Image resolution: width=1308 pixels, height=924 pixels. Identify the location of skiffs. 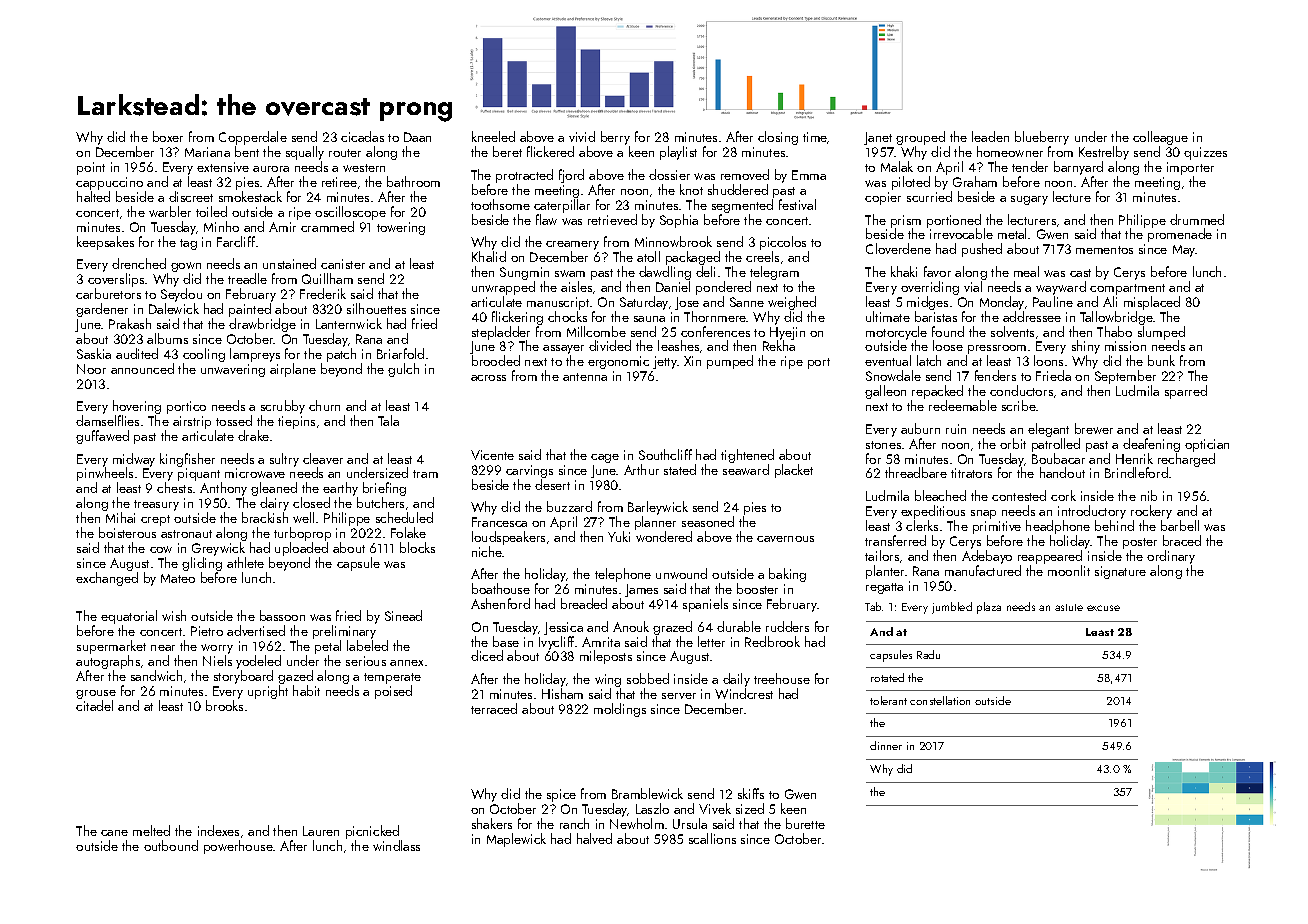
(751, 793).
